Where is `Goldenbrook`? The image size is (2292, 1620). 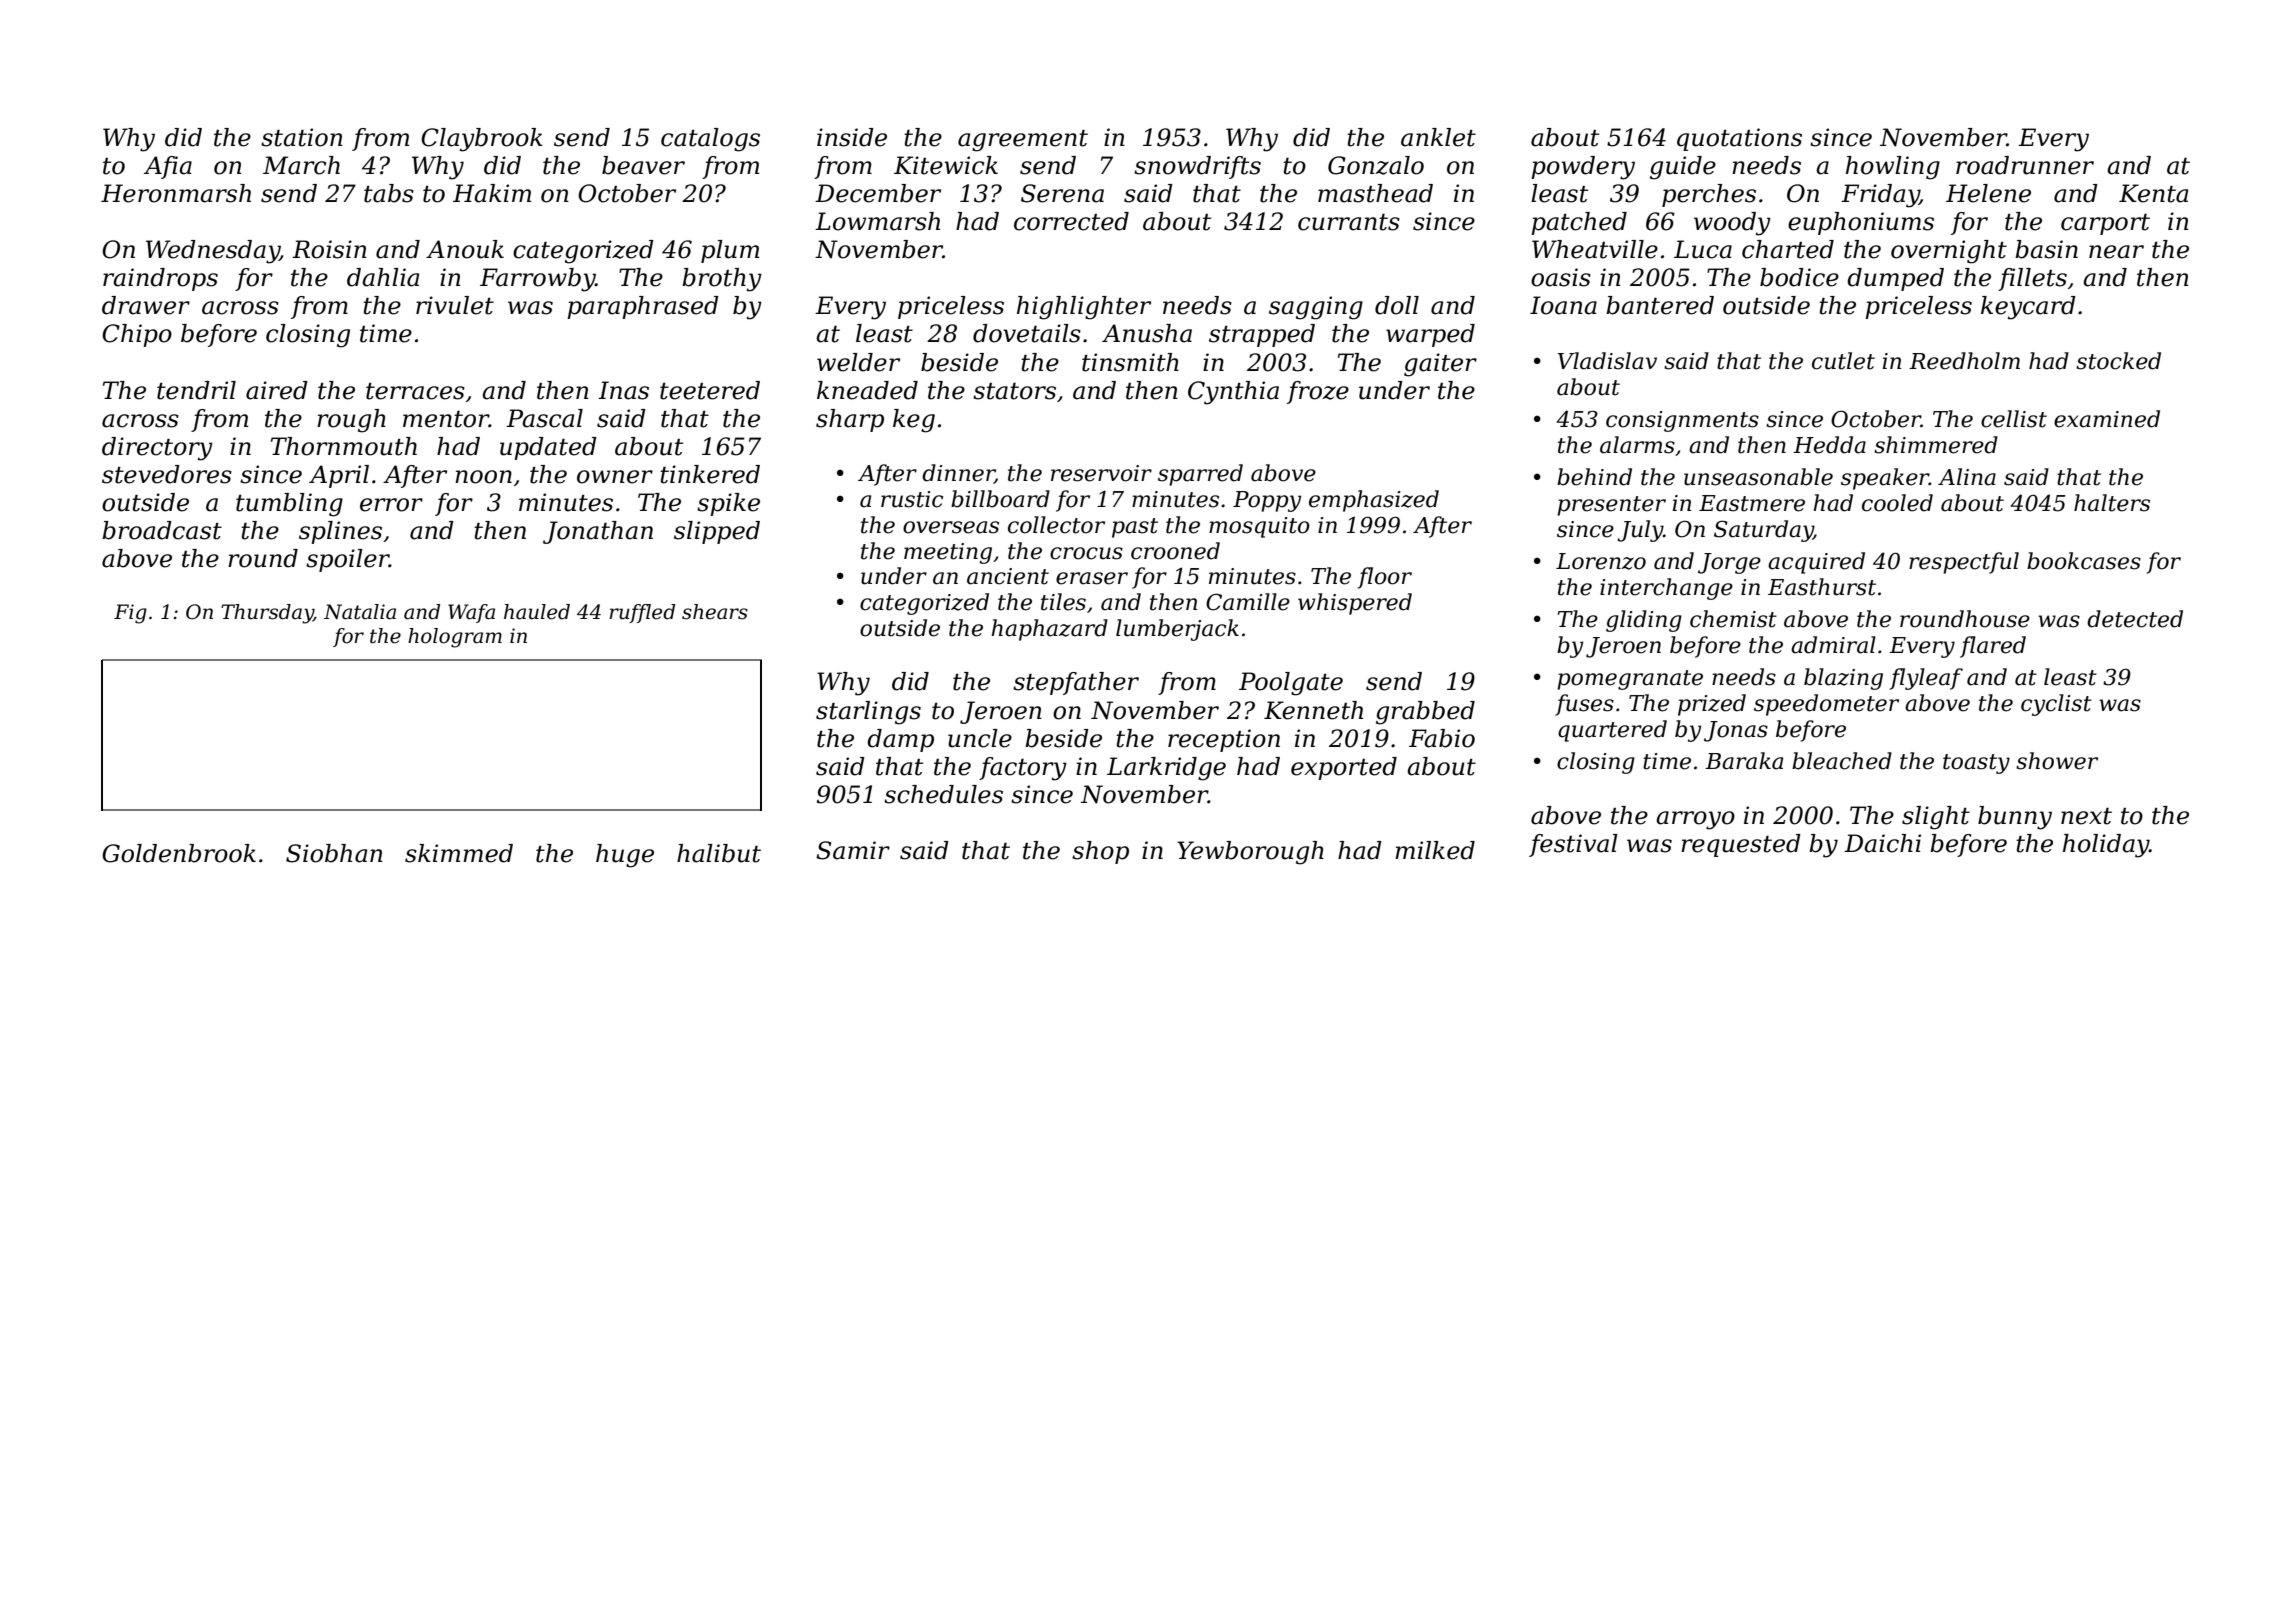
Goldenbrook is located at coordinates (179, 853).
